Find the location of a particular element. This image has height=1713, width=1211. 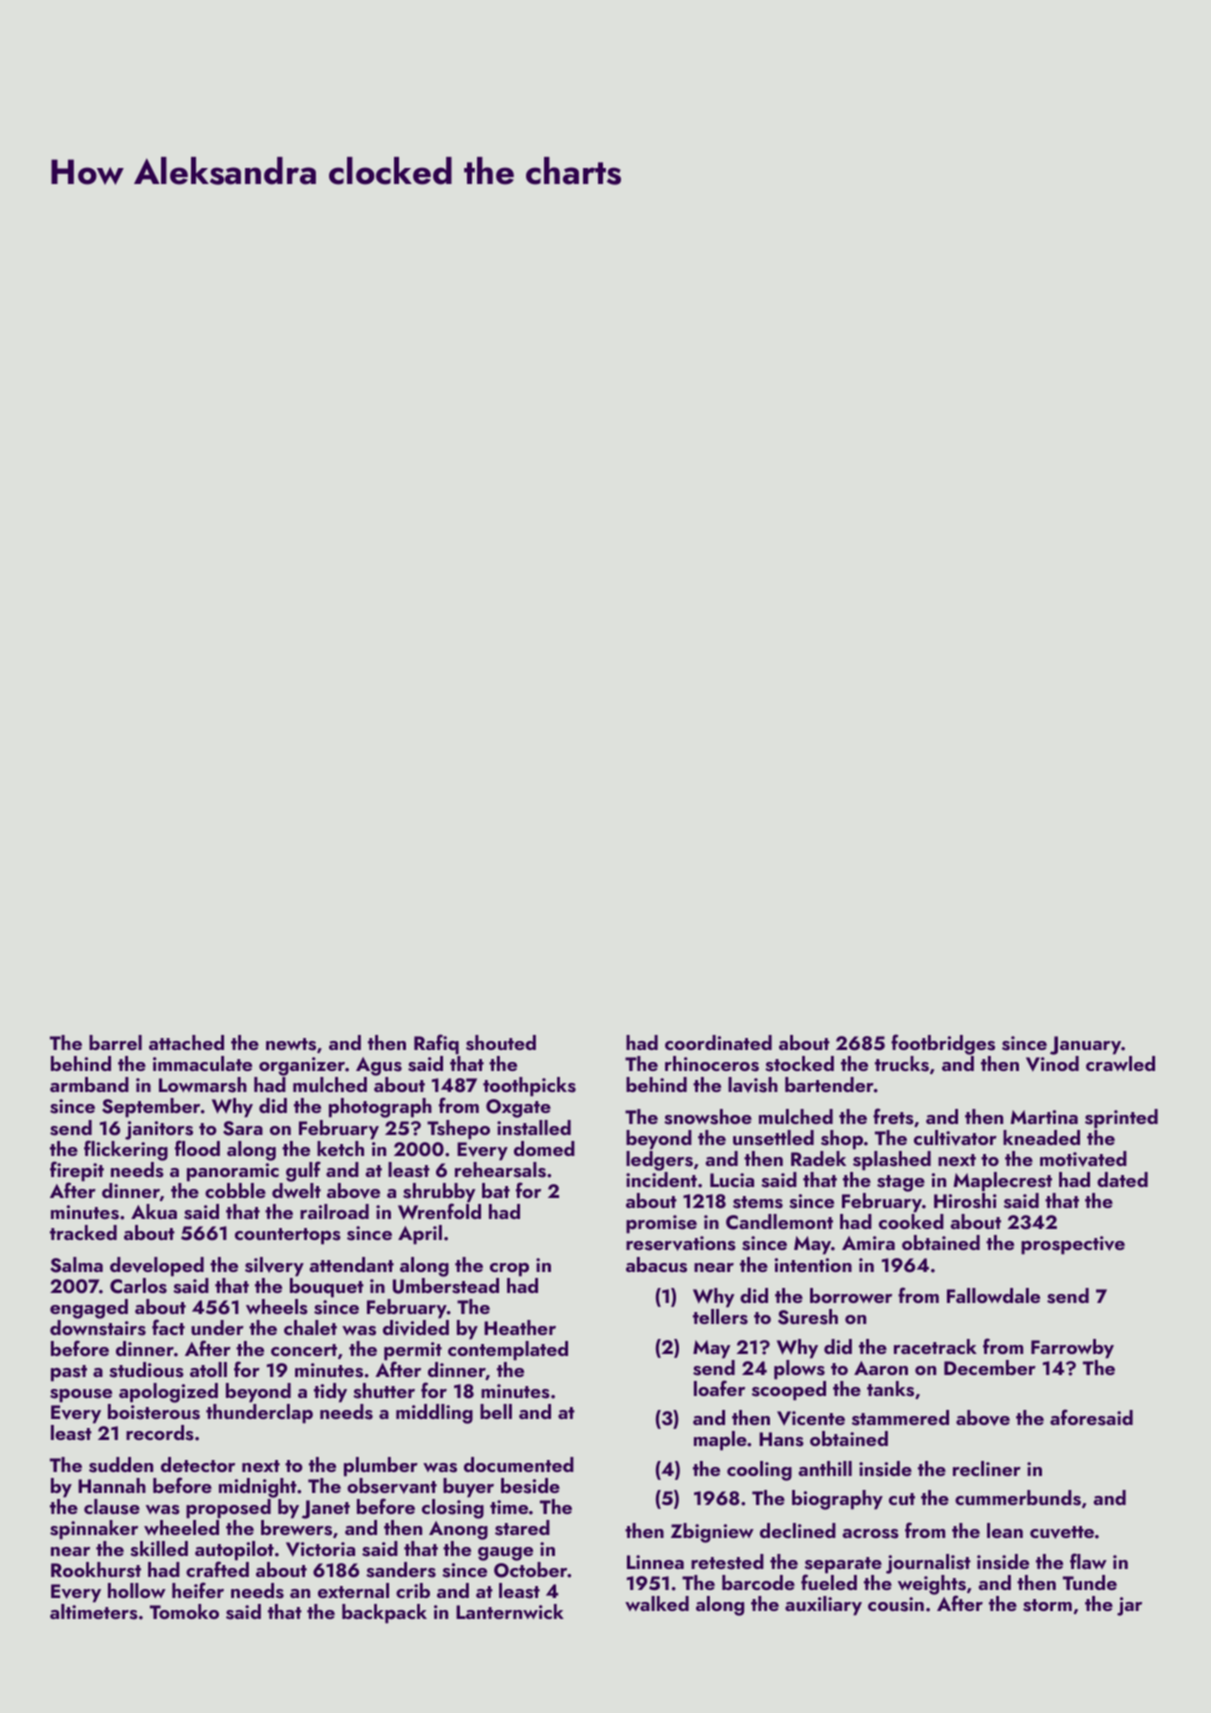

armband is located at coordinates (89, 1084).
